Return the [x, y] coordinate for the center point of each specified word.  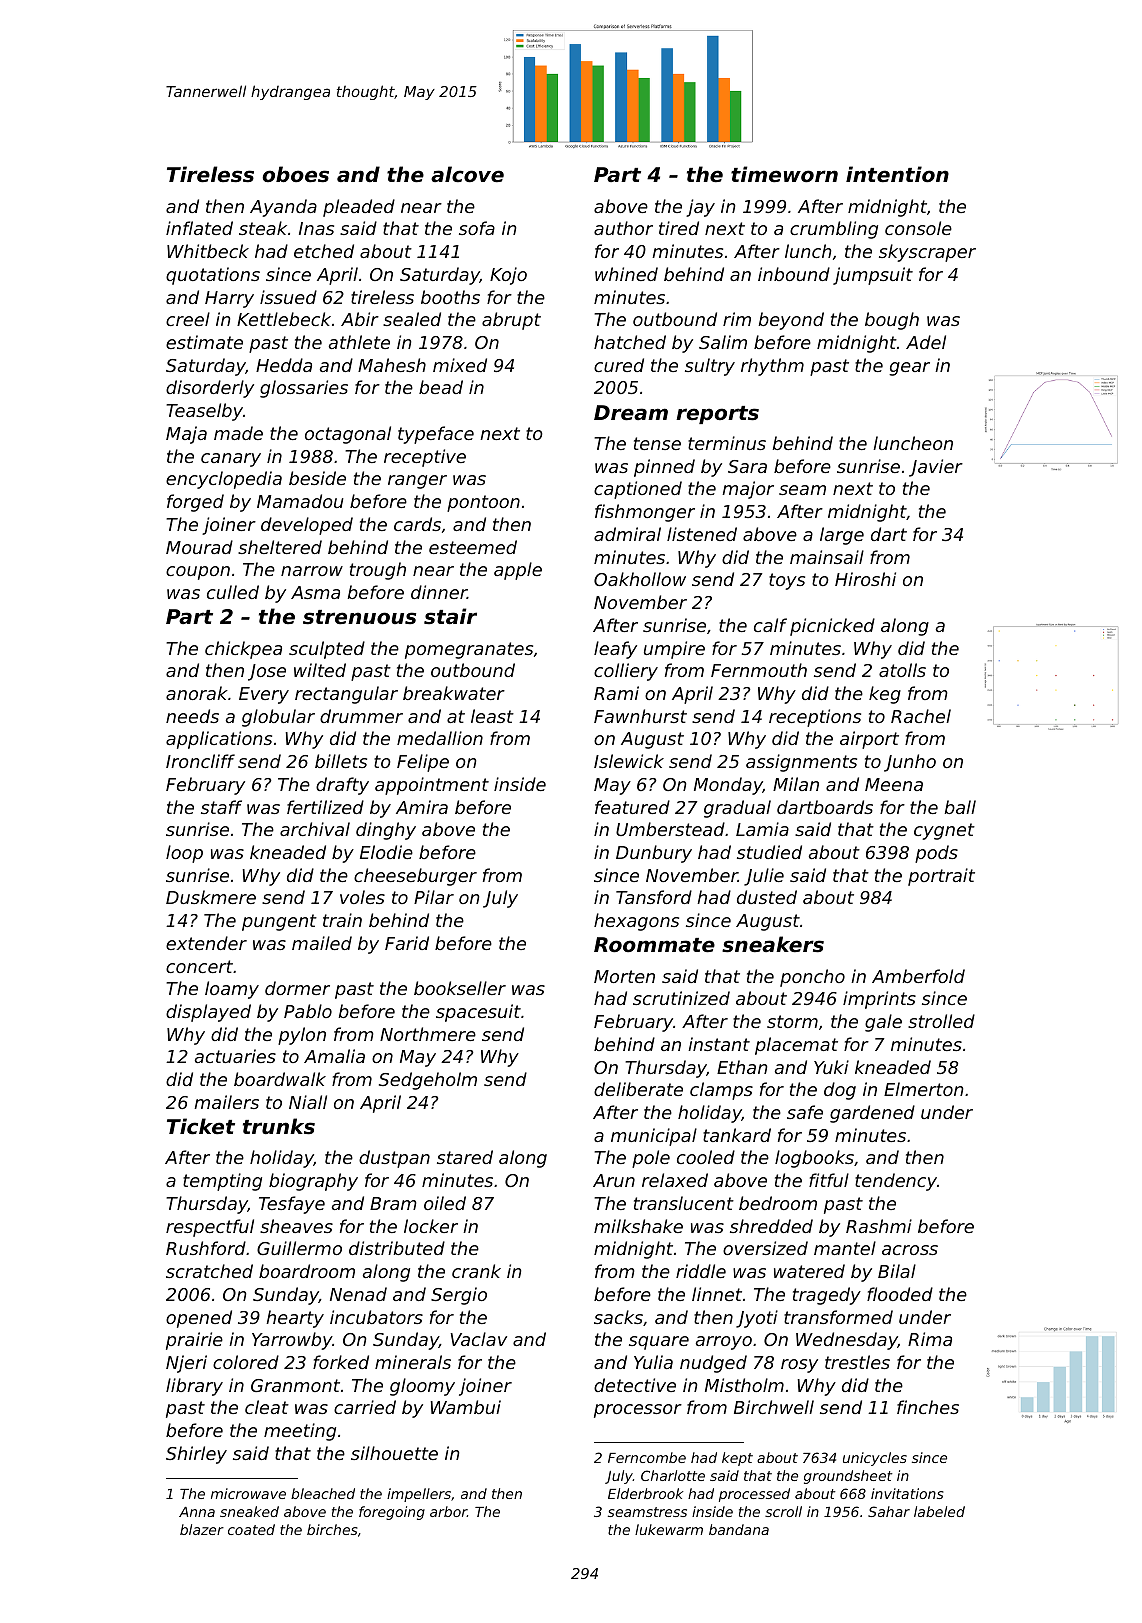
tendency [896, 1182]
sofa [477, 228]
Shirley [196, 1455]
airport [869, 740]
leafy [615, 650]
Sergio [459, 1296]
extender [206, 943]
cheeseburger [415, 877]
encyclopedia [224, 480]
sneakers [773, 944]
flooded [900, 1294]
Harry [229, 299]
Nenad [358, 1294]
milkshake [638, 1226]
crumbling [834, 230]
